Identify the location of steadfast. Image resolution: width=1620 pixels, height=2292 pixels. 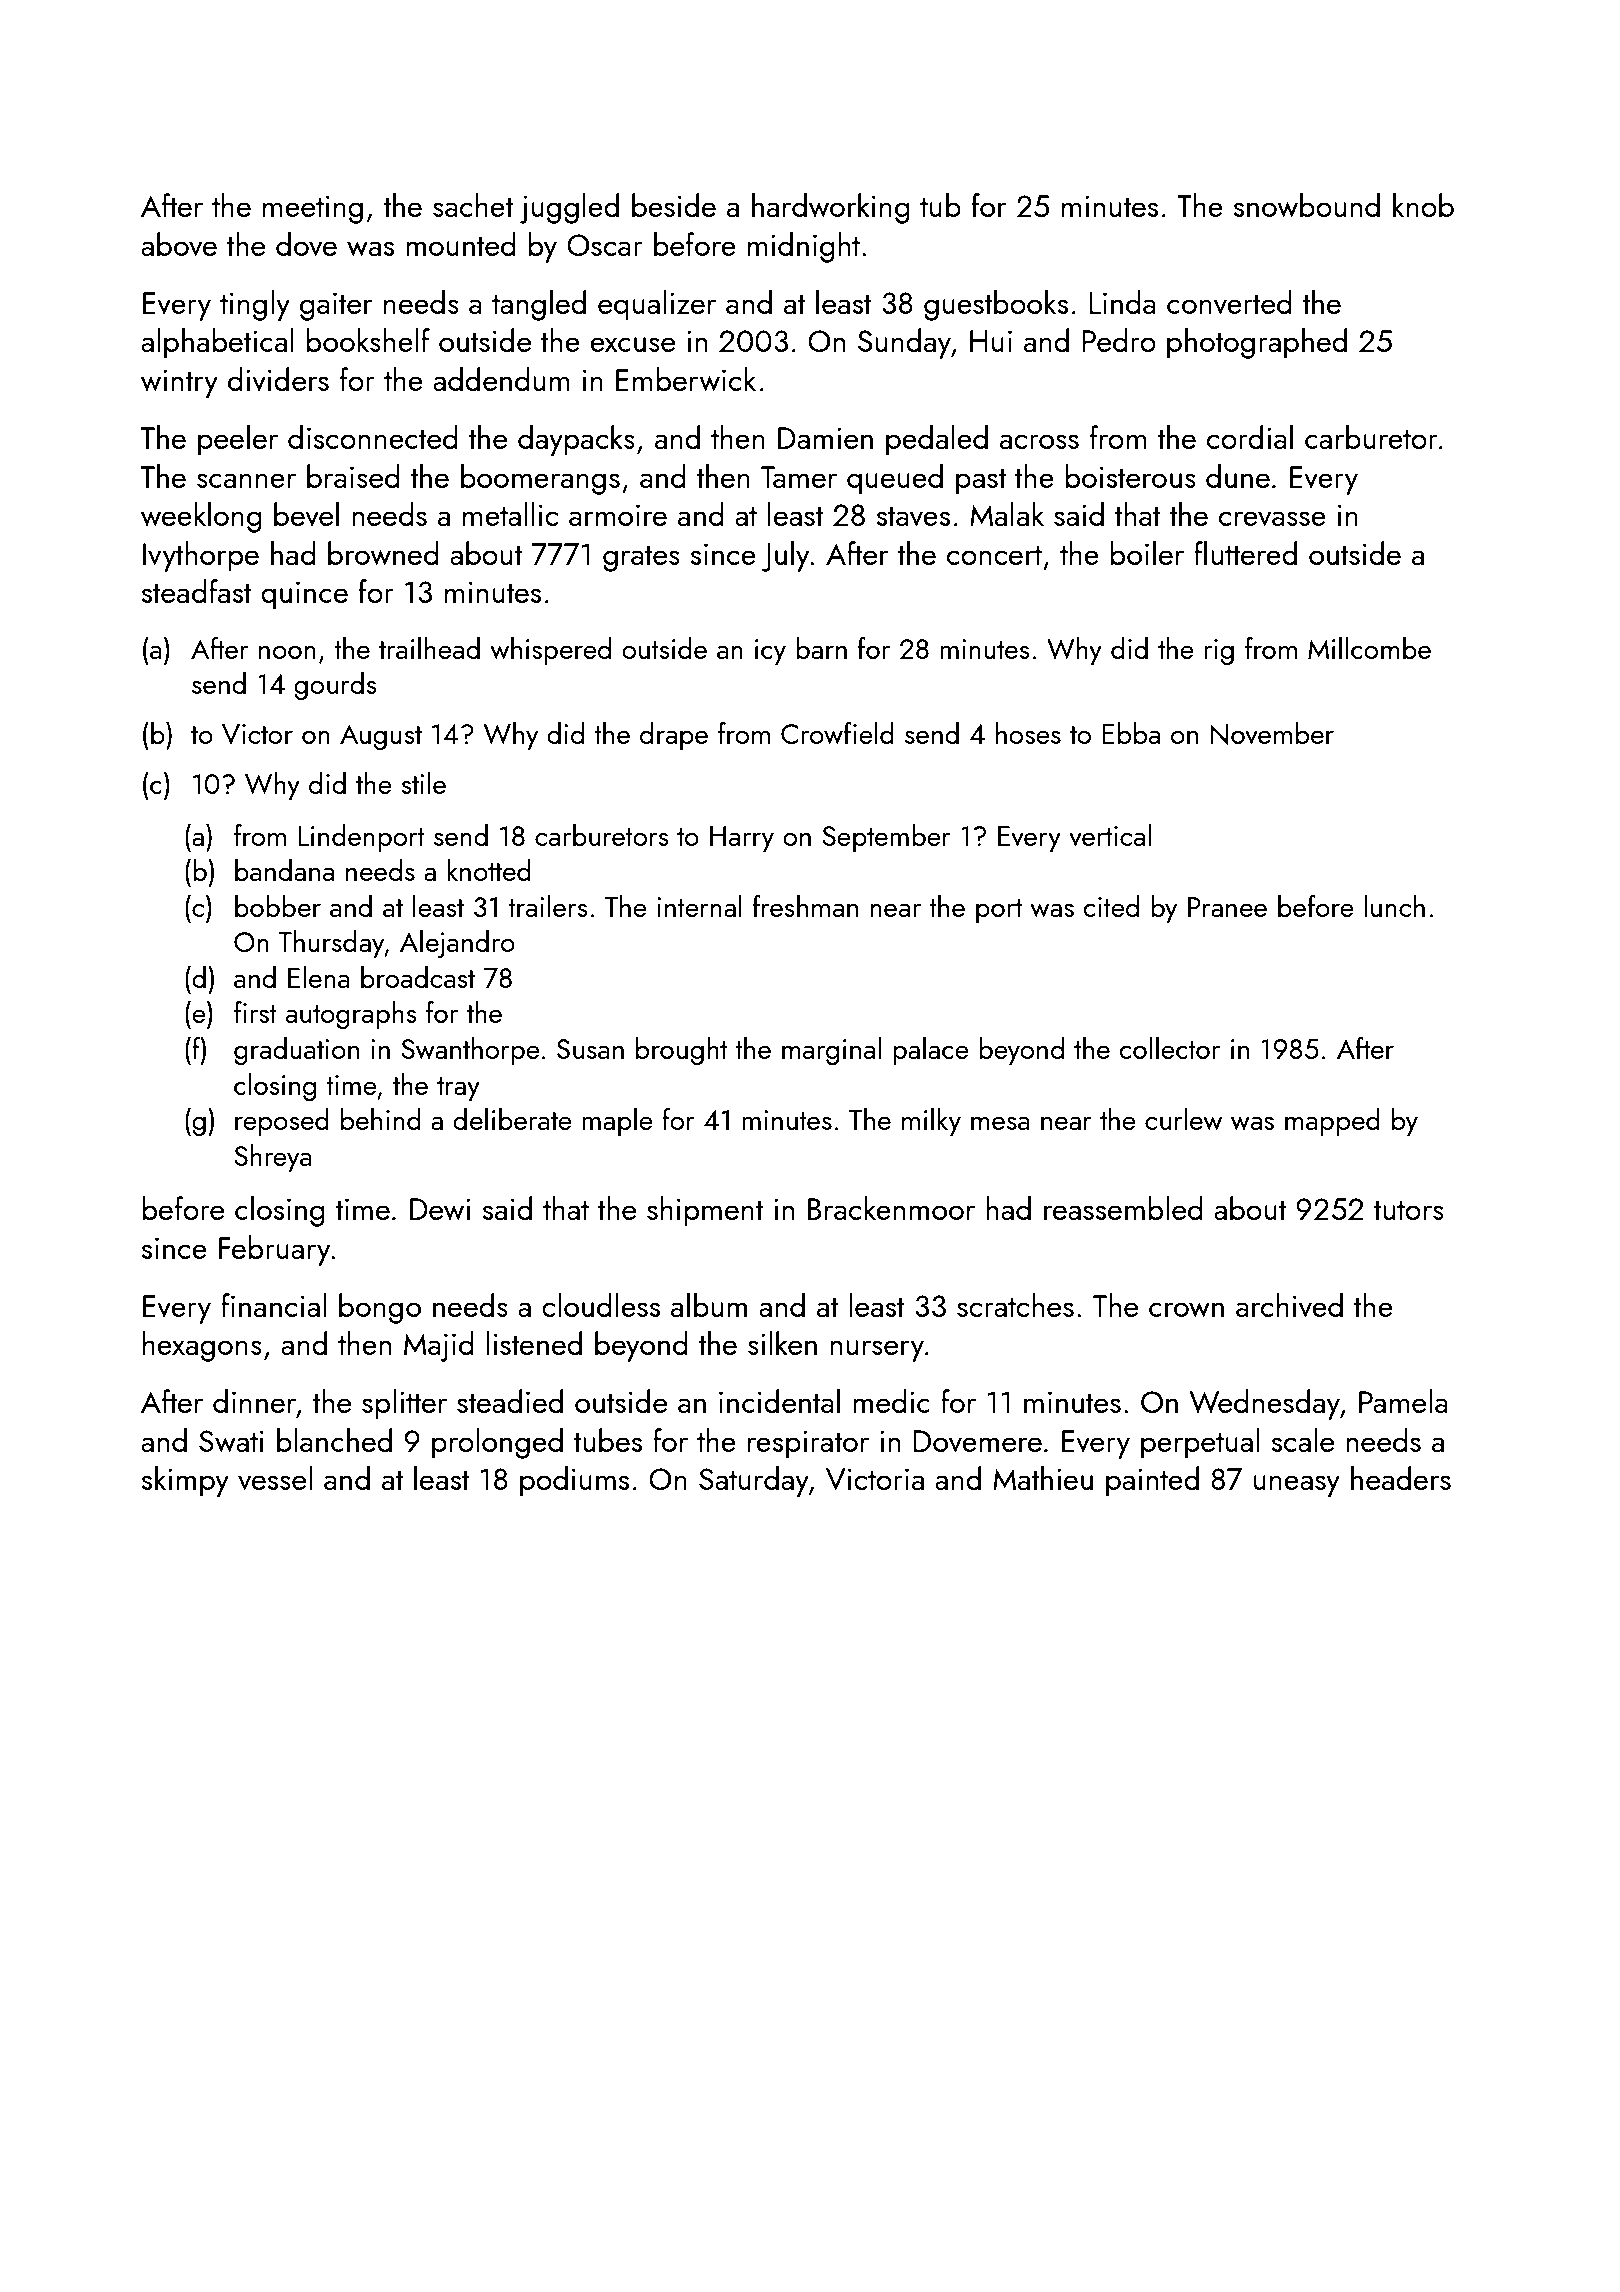
(196, 591).
